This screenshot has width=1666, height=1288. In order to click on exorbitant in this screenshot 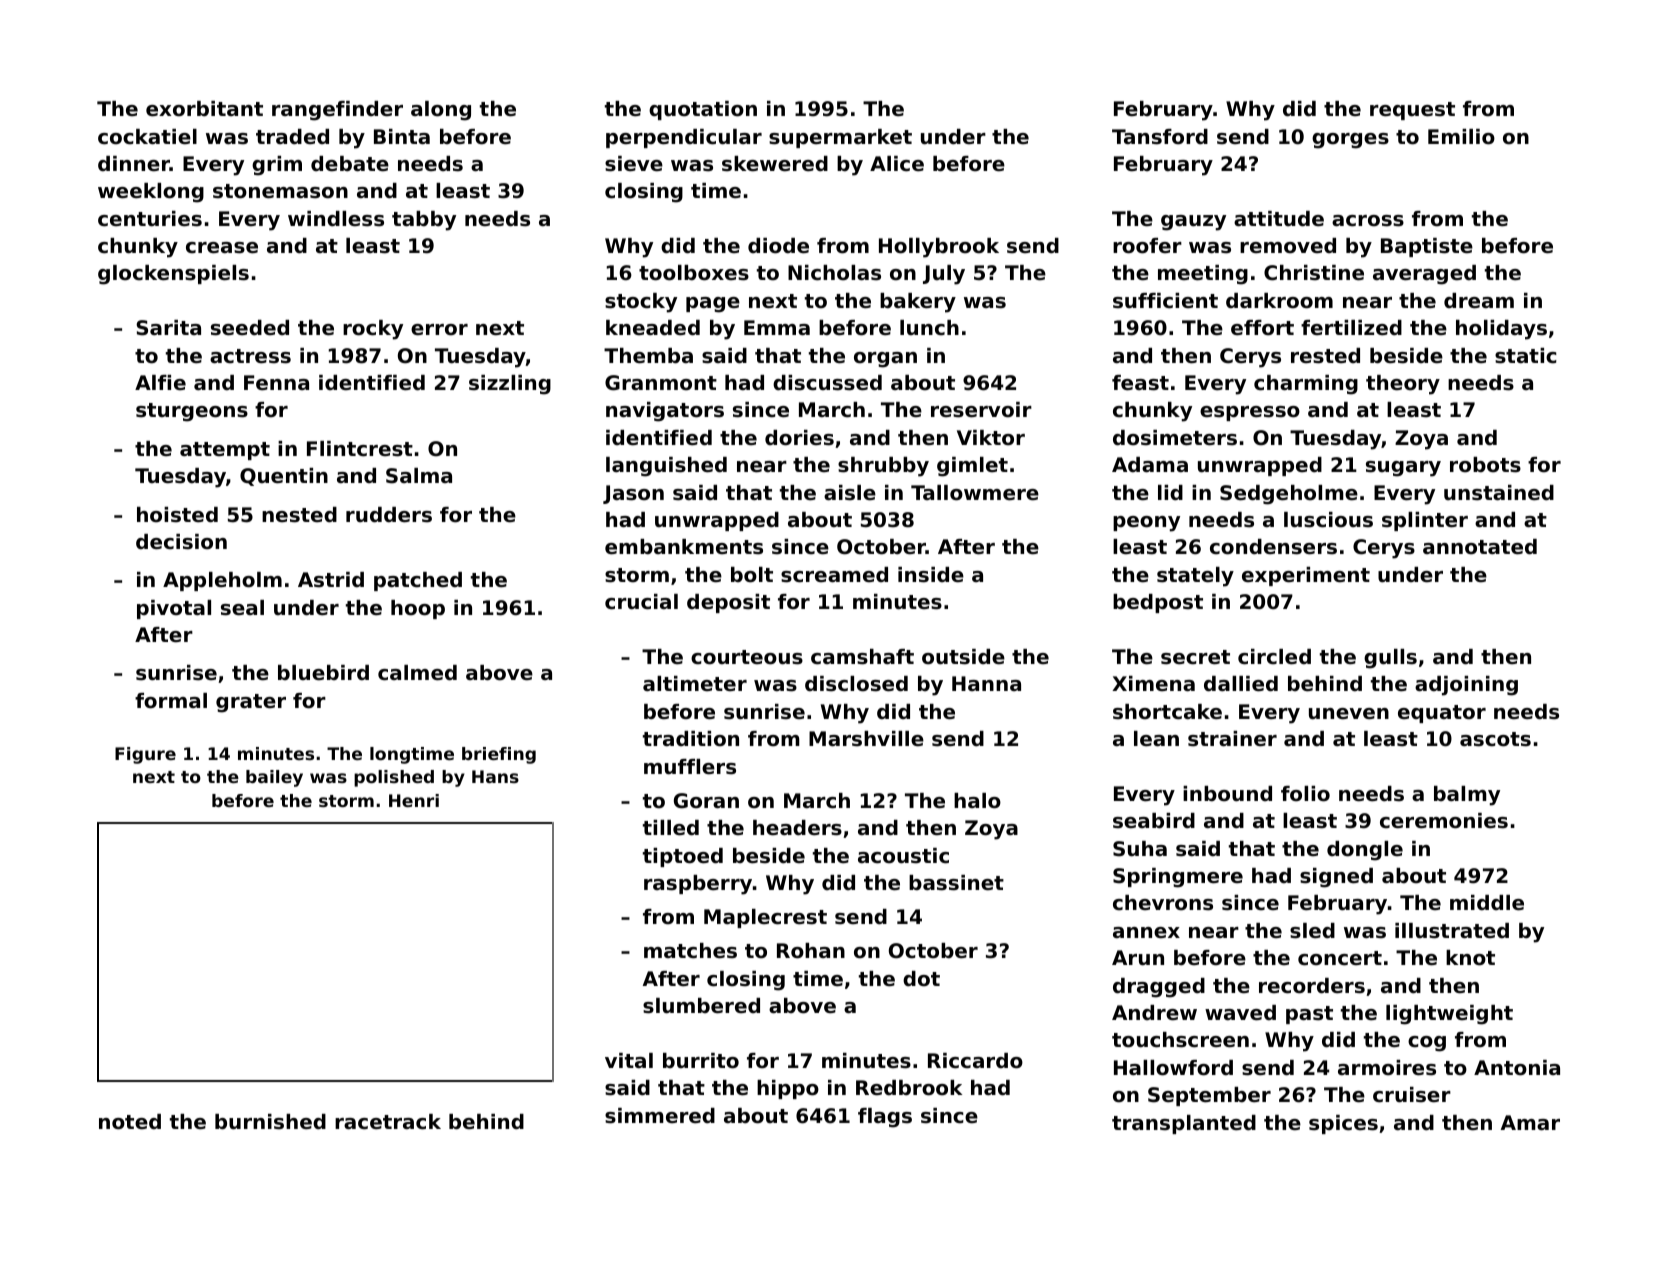, I will do `click(204, 109)`.
